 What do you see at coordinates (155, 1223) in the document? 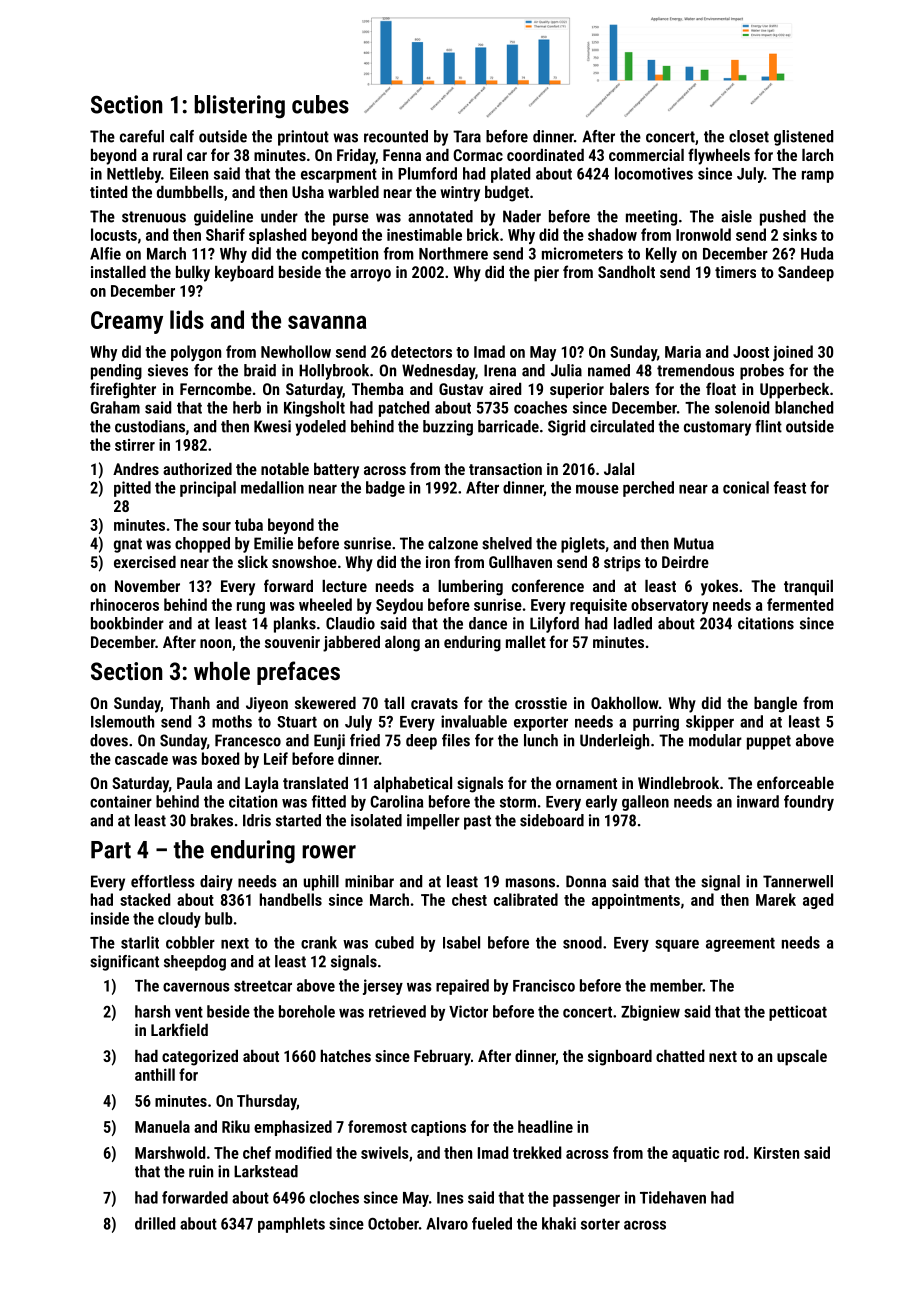
I see `drilled` at bounding box center [155, 1223].
